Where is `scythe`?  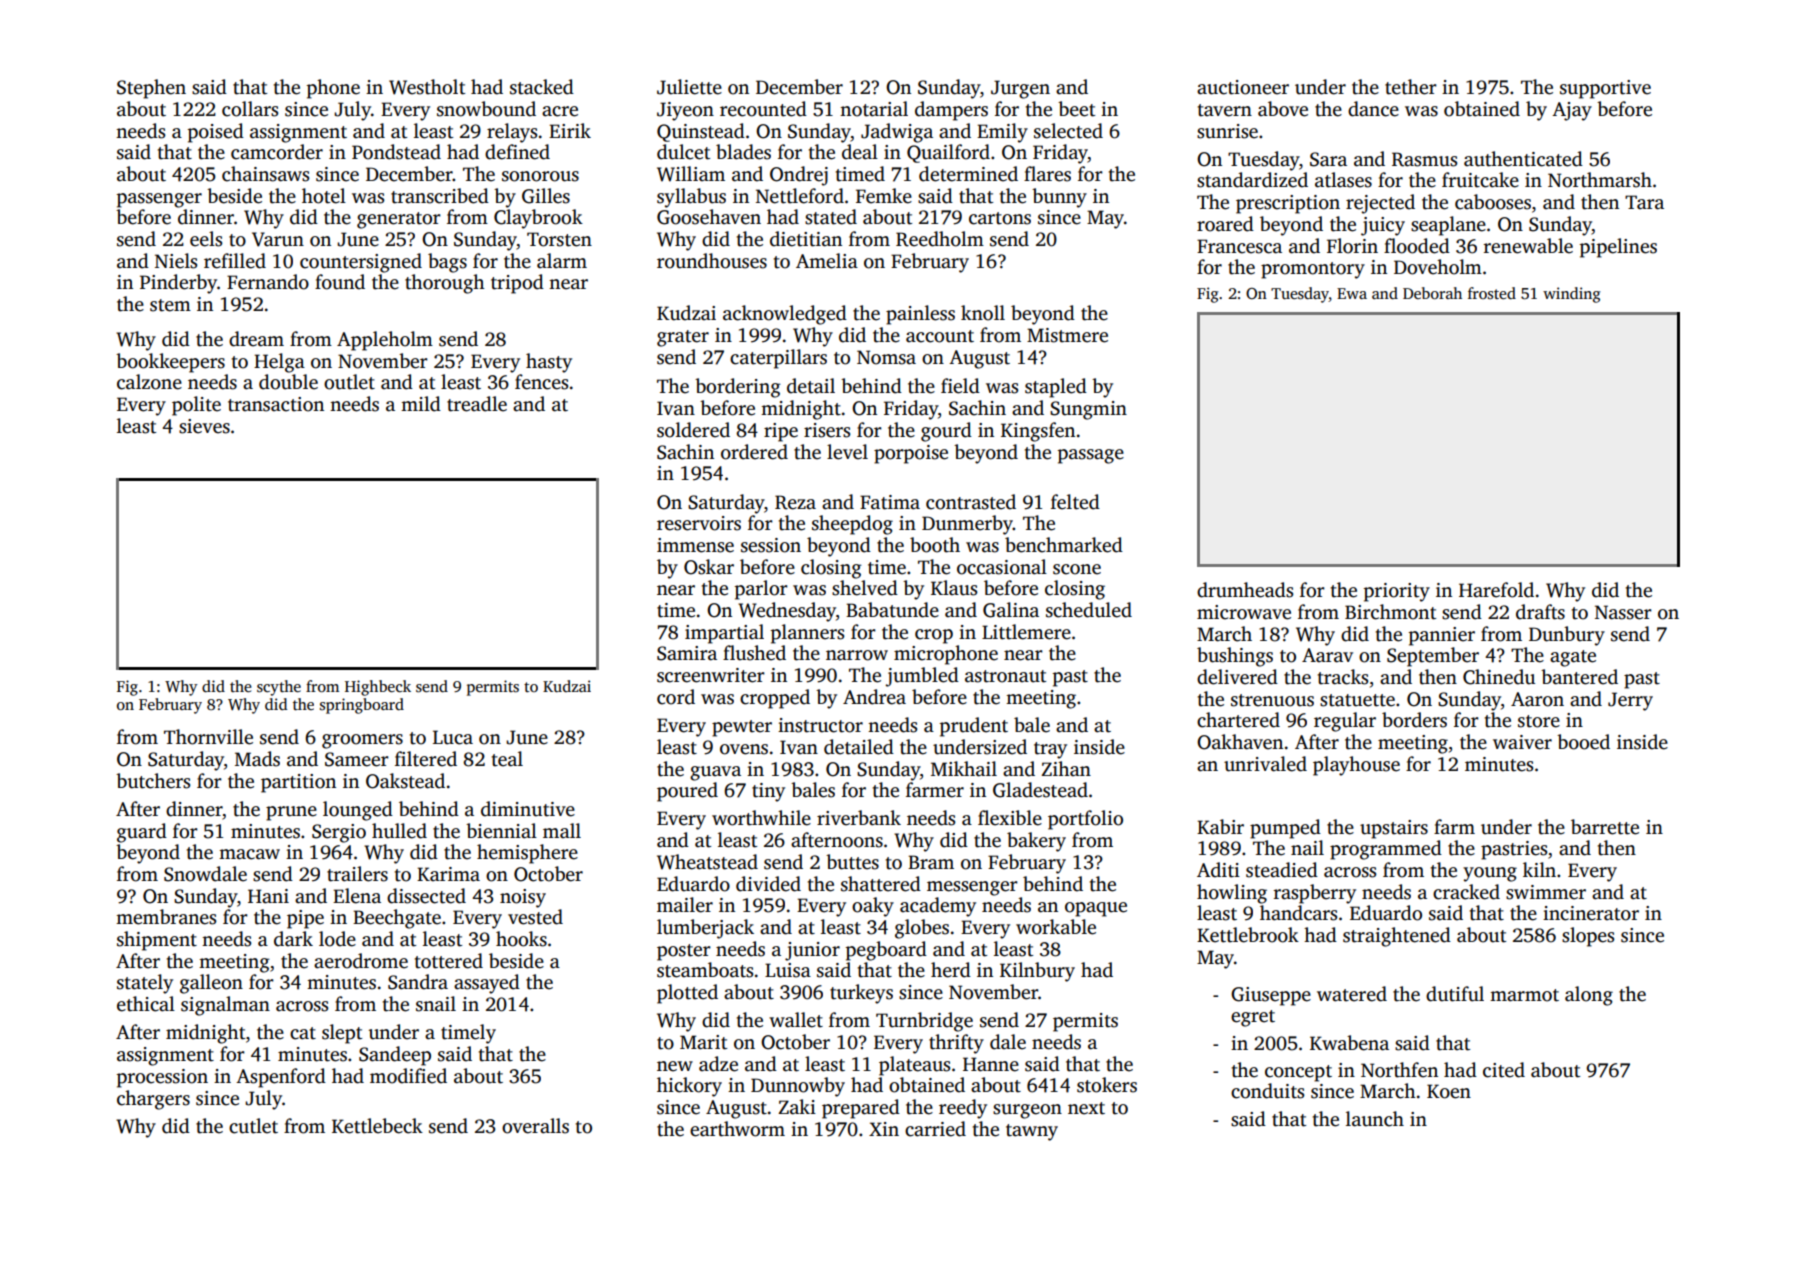 scythe is located at coordinates (279, 688).
